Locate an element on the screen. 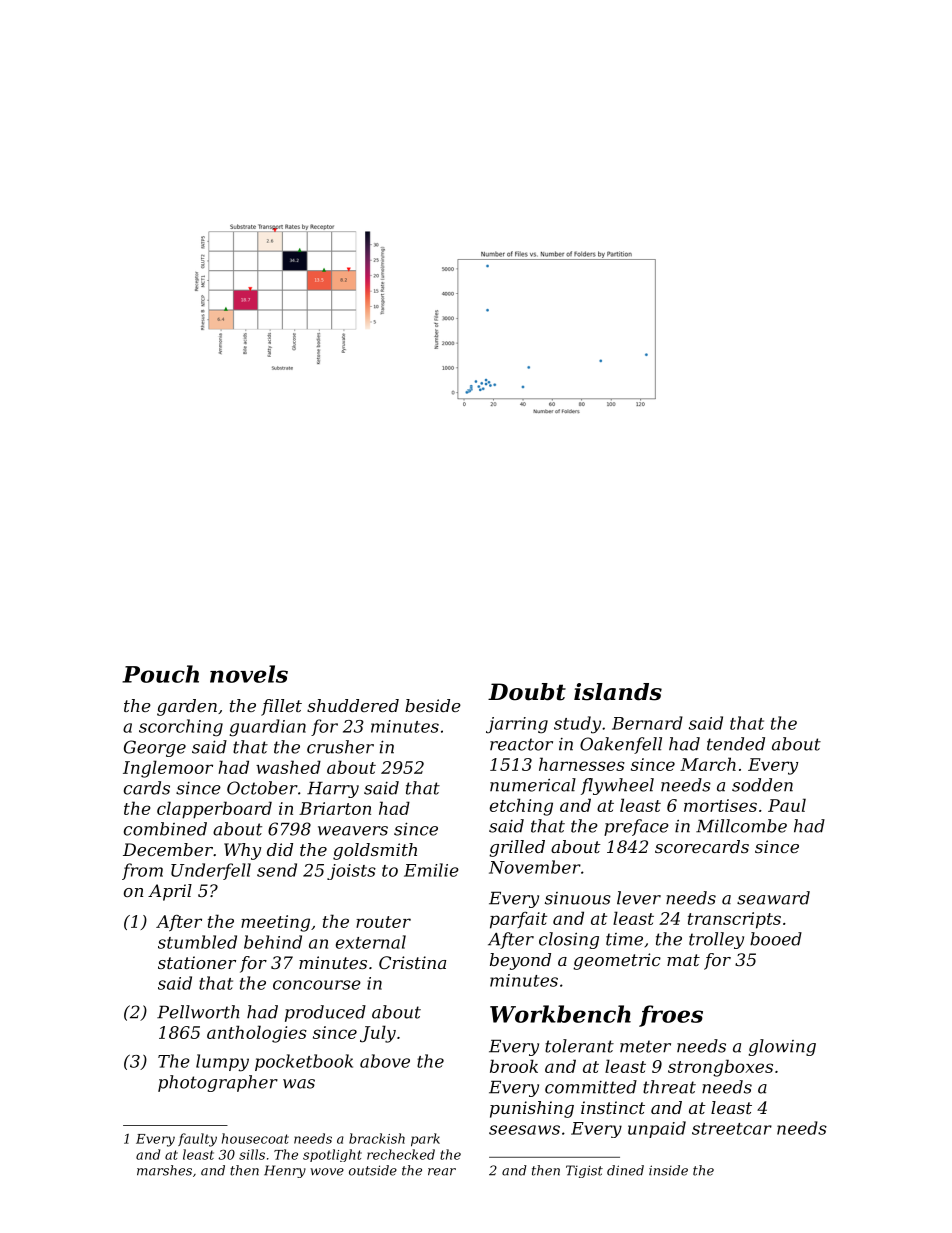 The image size is (952, 1233). Underfell is located at coordinates (211, 871).
